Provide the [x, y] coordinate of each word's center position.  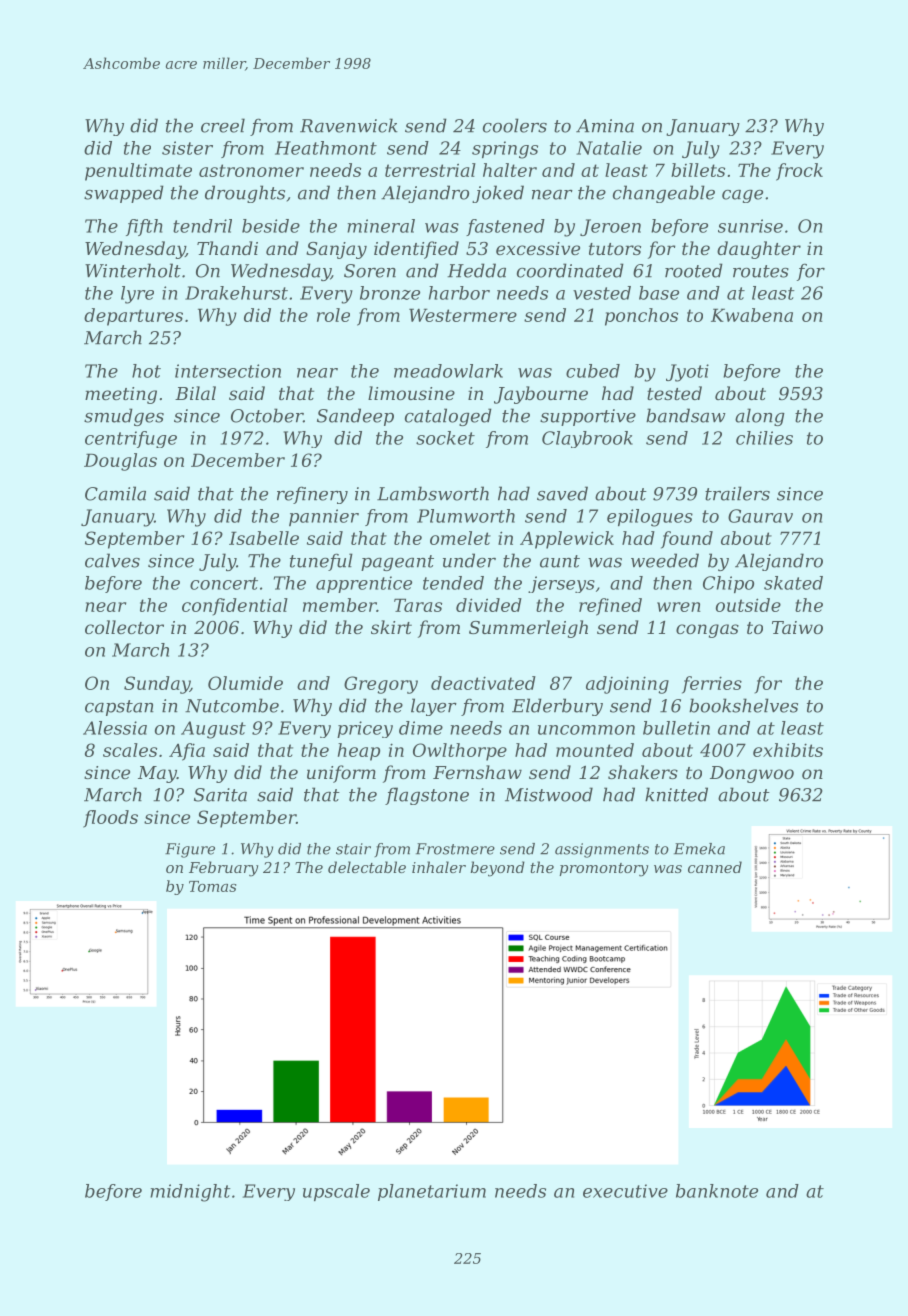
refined [610, 607]
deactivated [483, 683]
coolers [515, 125]
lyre [137, 295]
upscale [336, 1192]
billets [698, 170]
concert [224, 583]
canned [715, 867]
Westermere [463, 315]
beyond [497, 869]
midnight [190, 1193]
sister [187, 148]
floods [110, 819]
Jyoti [687, 373]
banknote [717, 1191]
